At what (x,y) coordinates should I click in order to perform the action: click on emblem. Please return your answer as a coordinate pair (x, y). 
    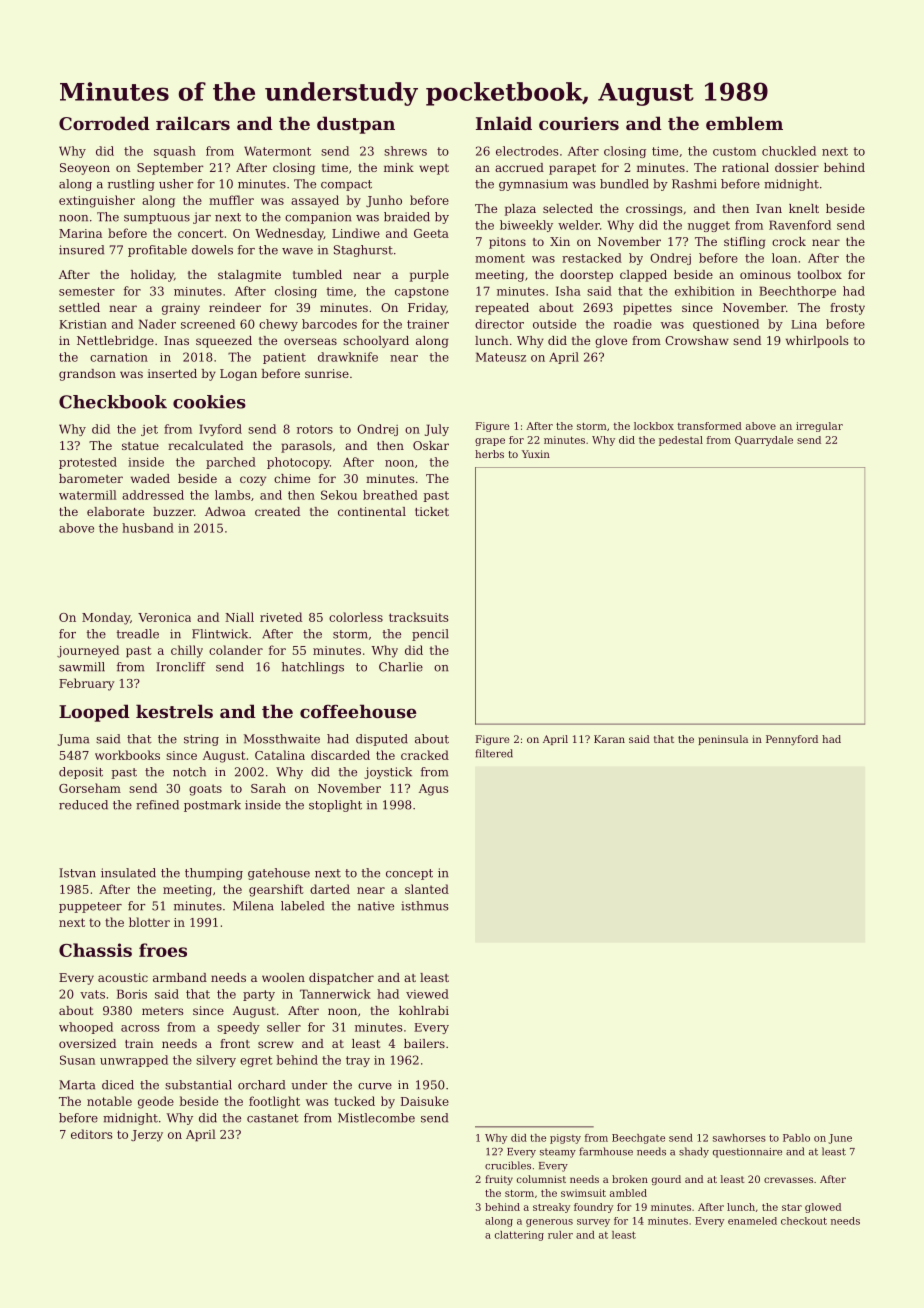
    Looking at the image, I should click on (744, 123).
